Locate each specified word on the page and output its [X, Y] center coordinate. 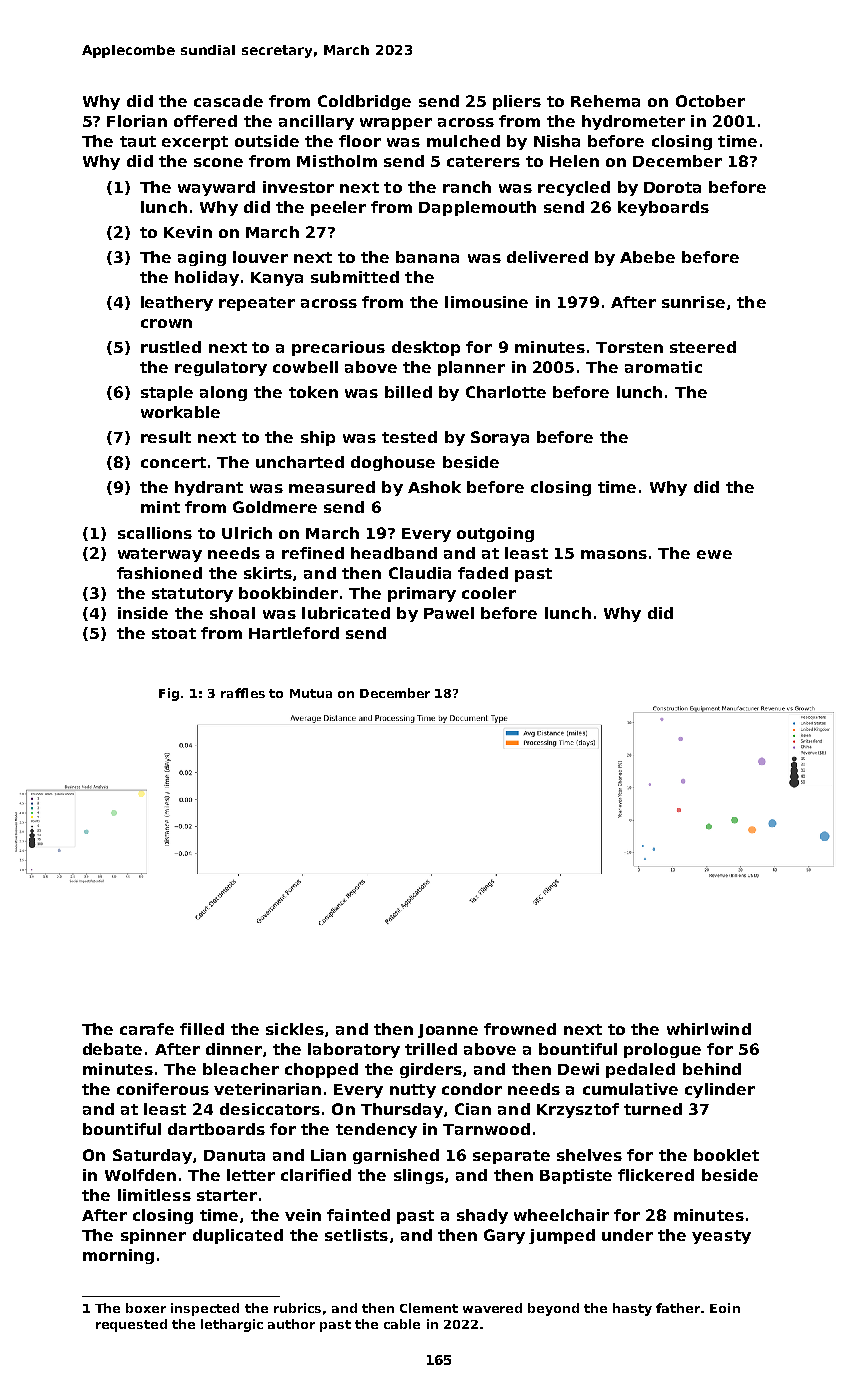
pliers [517, 102]
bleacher [241, 1069]
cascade [228, 101]
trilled [431, 1049]
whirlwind [709, 1029]
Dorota [672, 187]
